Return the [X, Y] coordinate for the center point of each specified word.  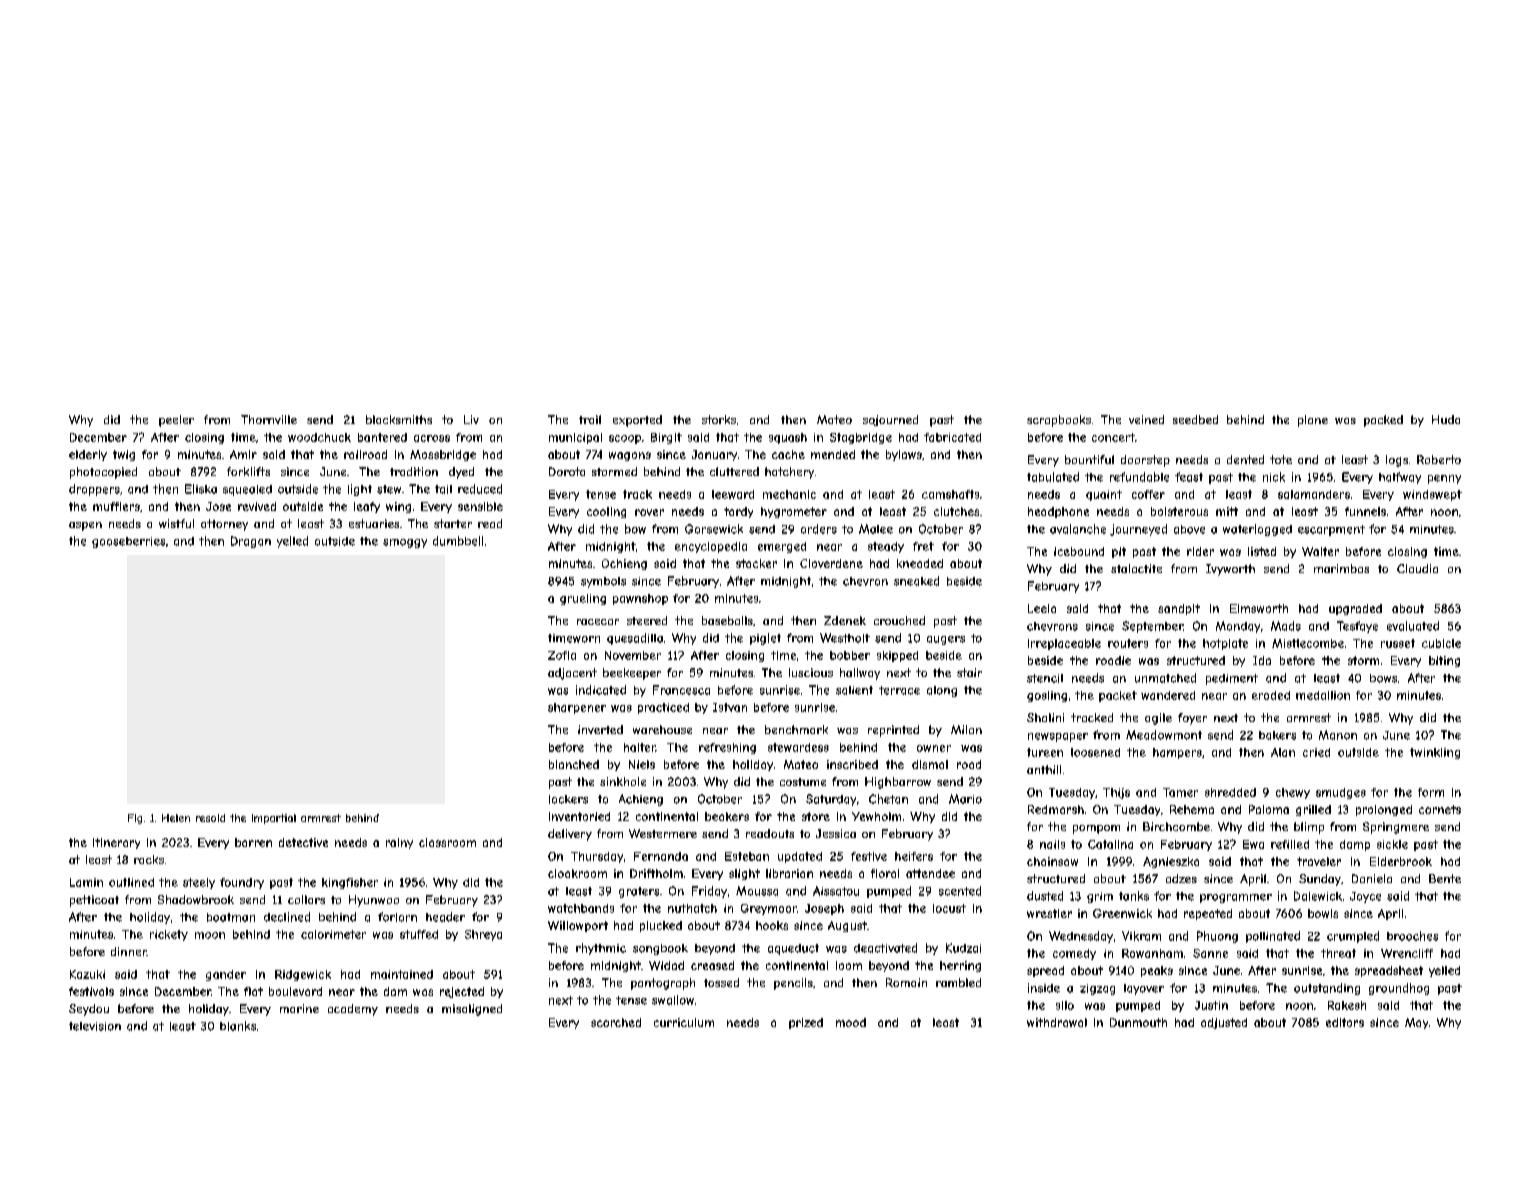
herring [960, 966]
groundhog [1399, 989]
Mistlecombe [1308, 643]
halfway [1400, 478]
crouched [899, 620]
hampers [1177, 753]
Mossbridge [443, 455]
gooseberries [128, 542]
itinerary [116, 843]
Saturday [831, 800]
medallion [1323, 695]
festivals [91, 991]
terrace [899, 690]
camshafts [950, 494]
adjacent [572, 674]
